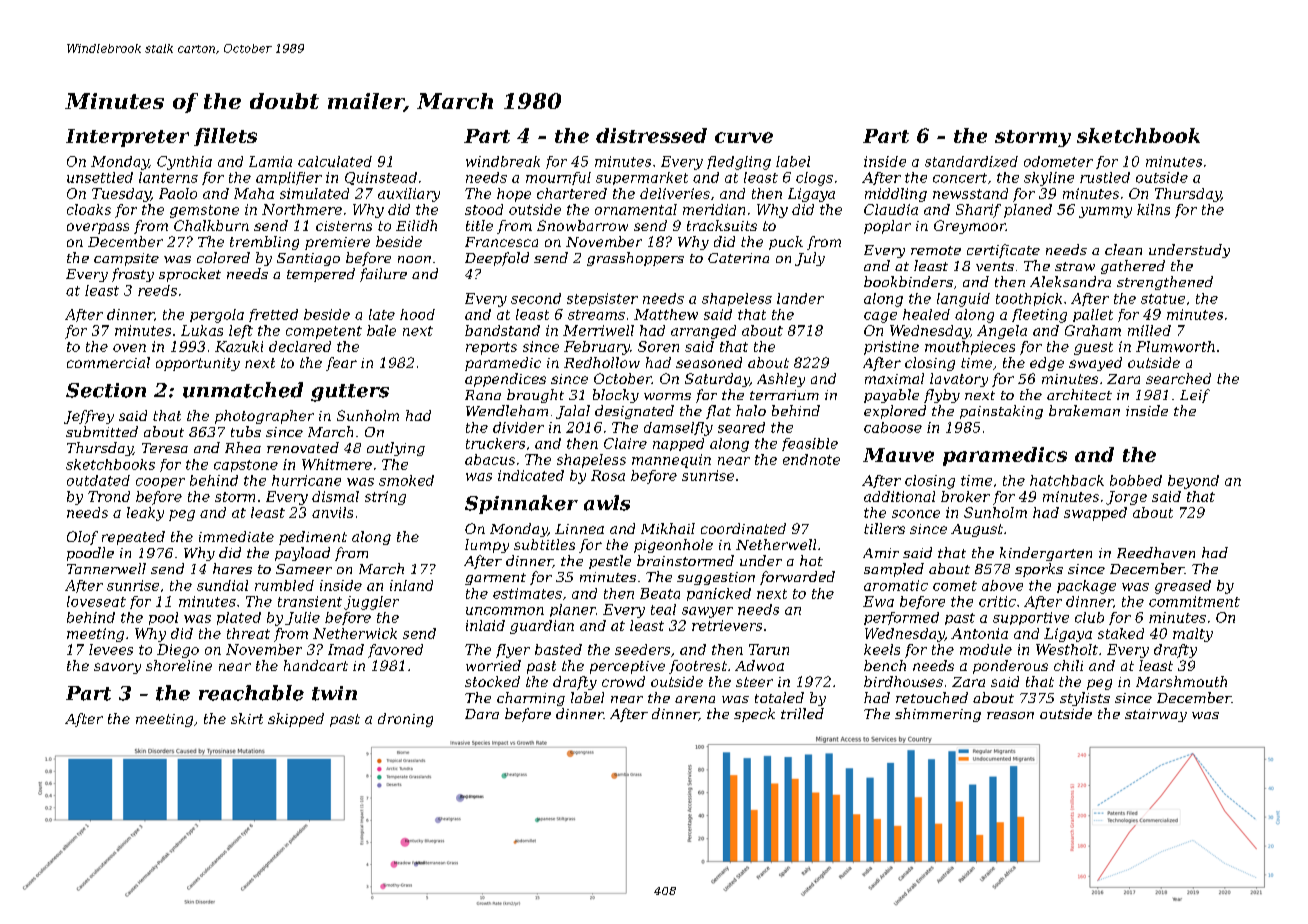 This screenshot has height=924, width=1308. What do you see at coordinates (302, 554) in the screenshot?
I see `payload` at bounding box center [302, 554].
